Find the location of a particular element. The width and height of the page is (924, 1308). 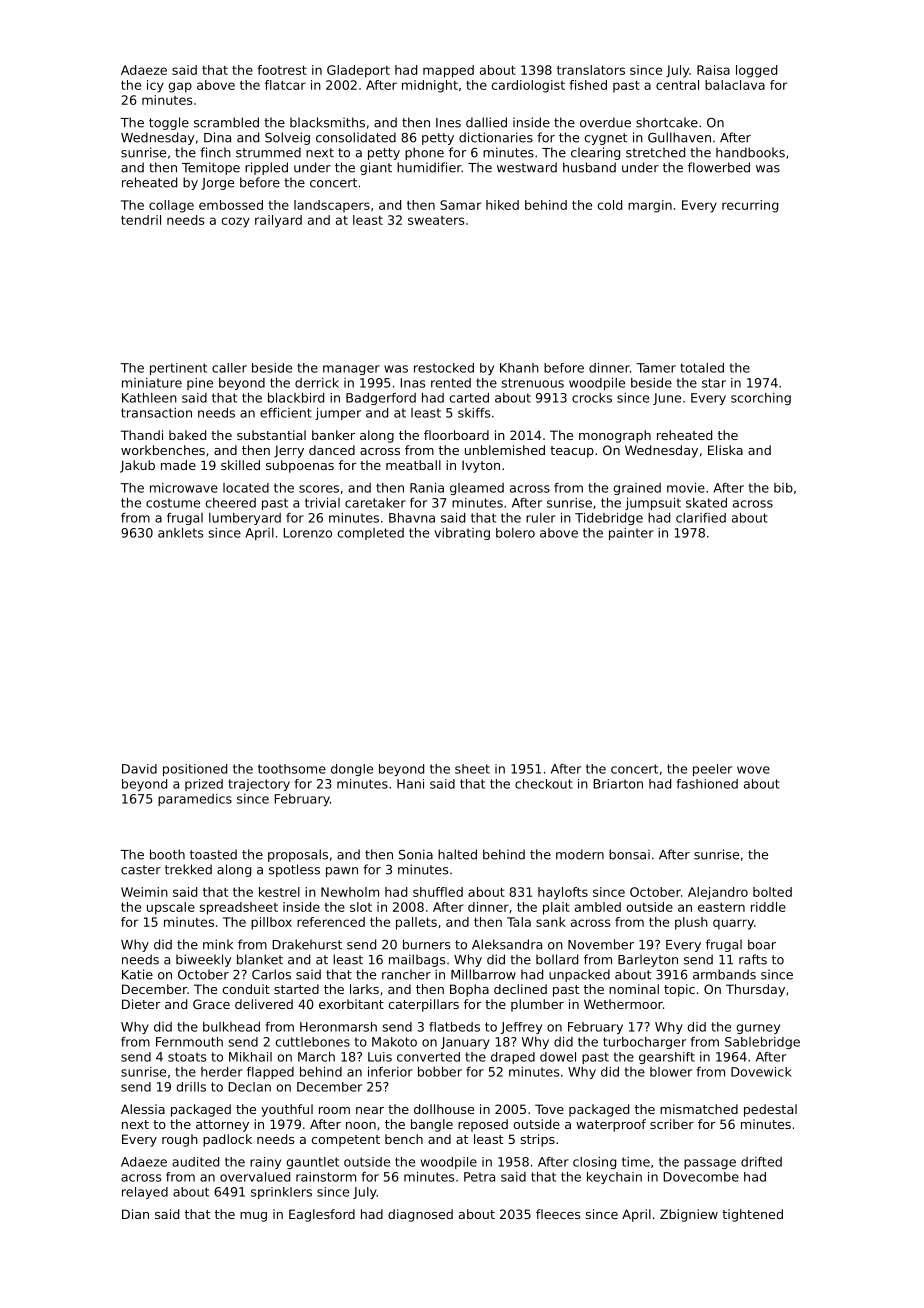

clarified is located at coordinates (701, 518).
